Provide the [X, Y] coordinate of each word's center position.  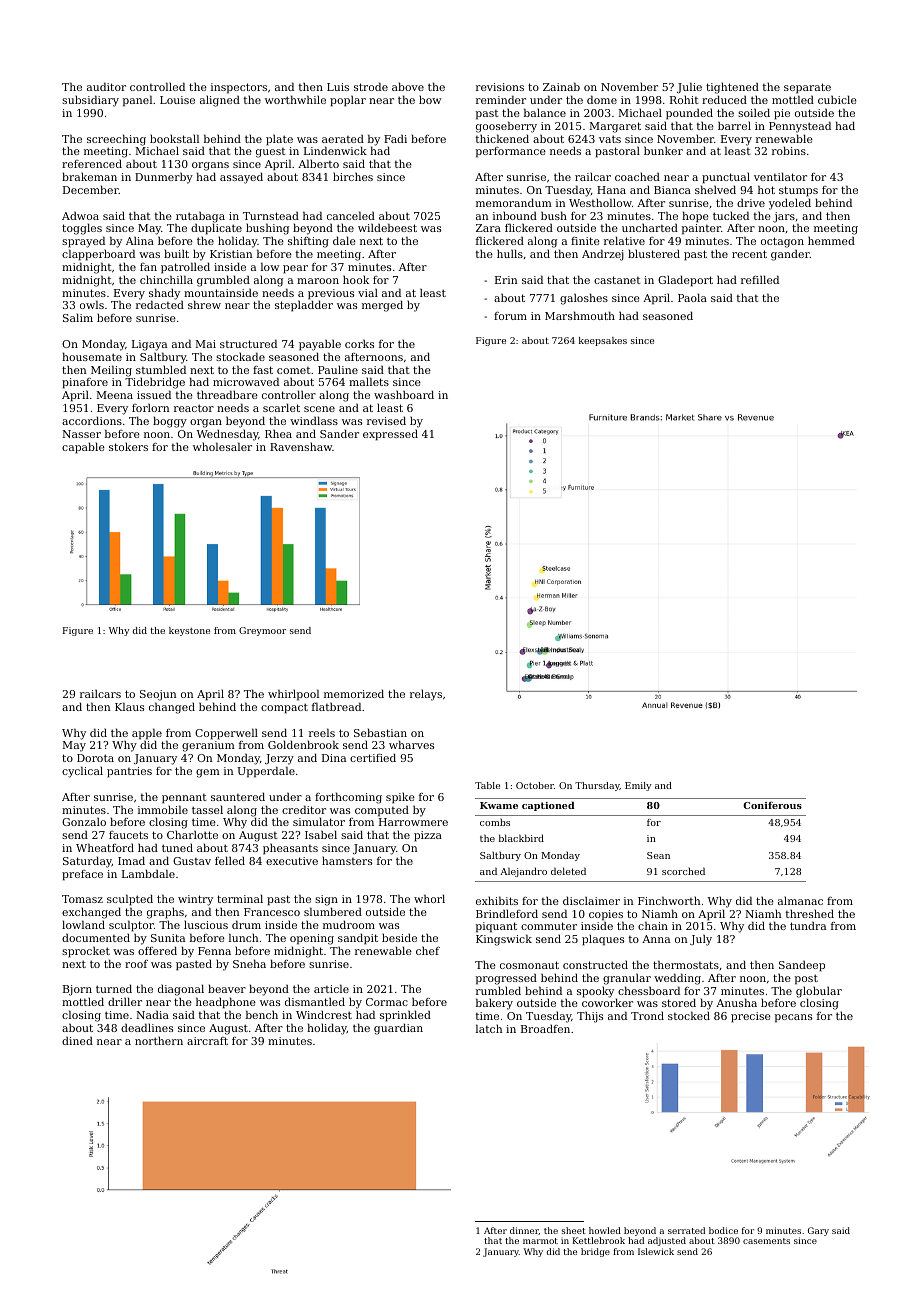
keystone [189, 631]
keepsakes [603, 341]
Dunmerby [164, 178]
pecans [793, 1018]
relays [426, 695]
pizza [428, 836]
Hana [611, 190]
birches [353, 176]
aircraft [207, 1041]
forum [510, 316]
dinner [524, 1231]
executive [292, 861]
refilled [760, 279]
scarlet [281, 407]
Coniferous [772, 805]
